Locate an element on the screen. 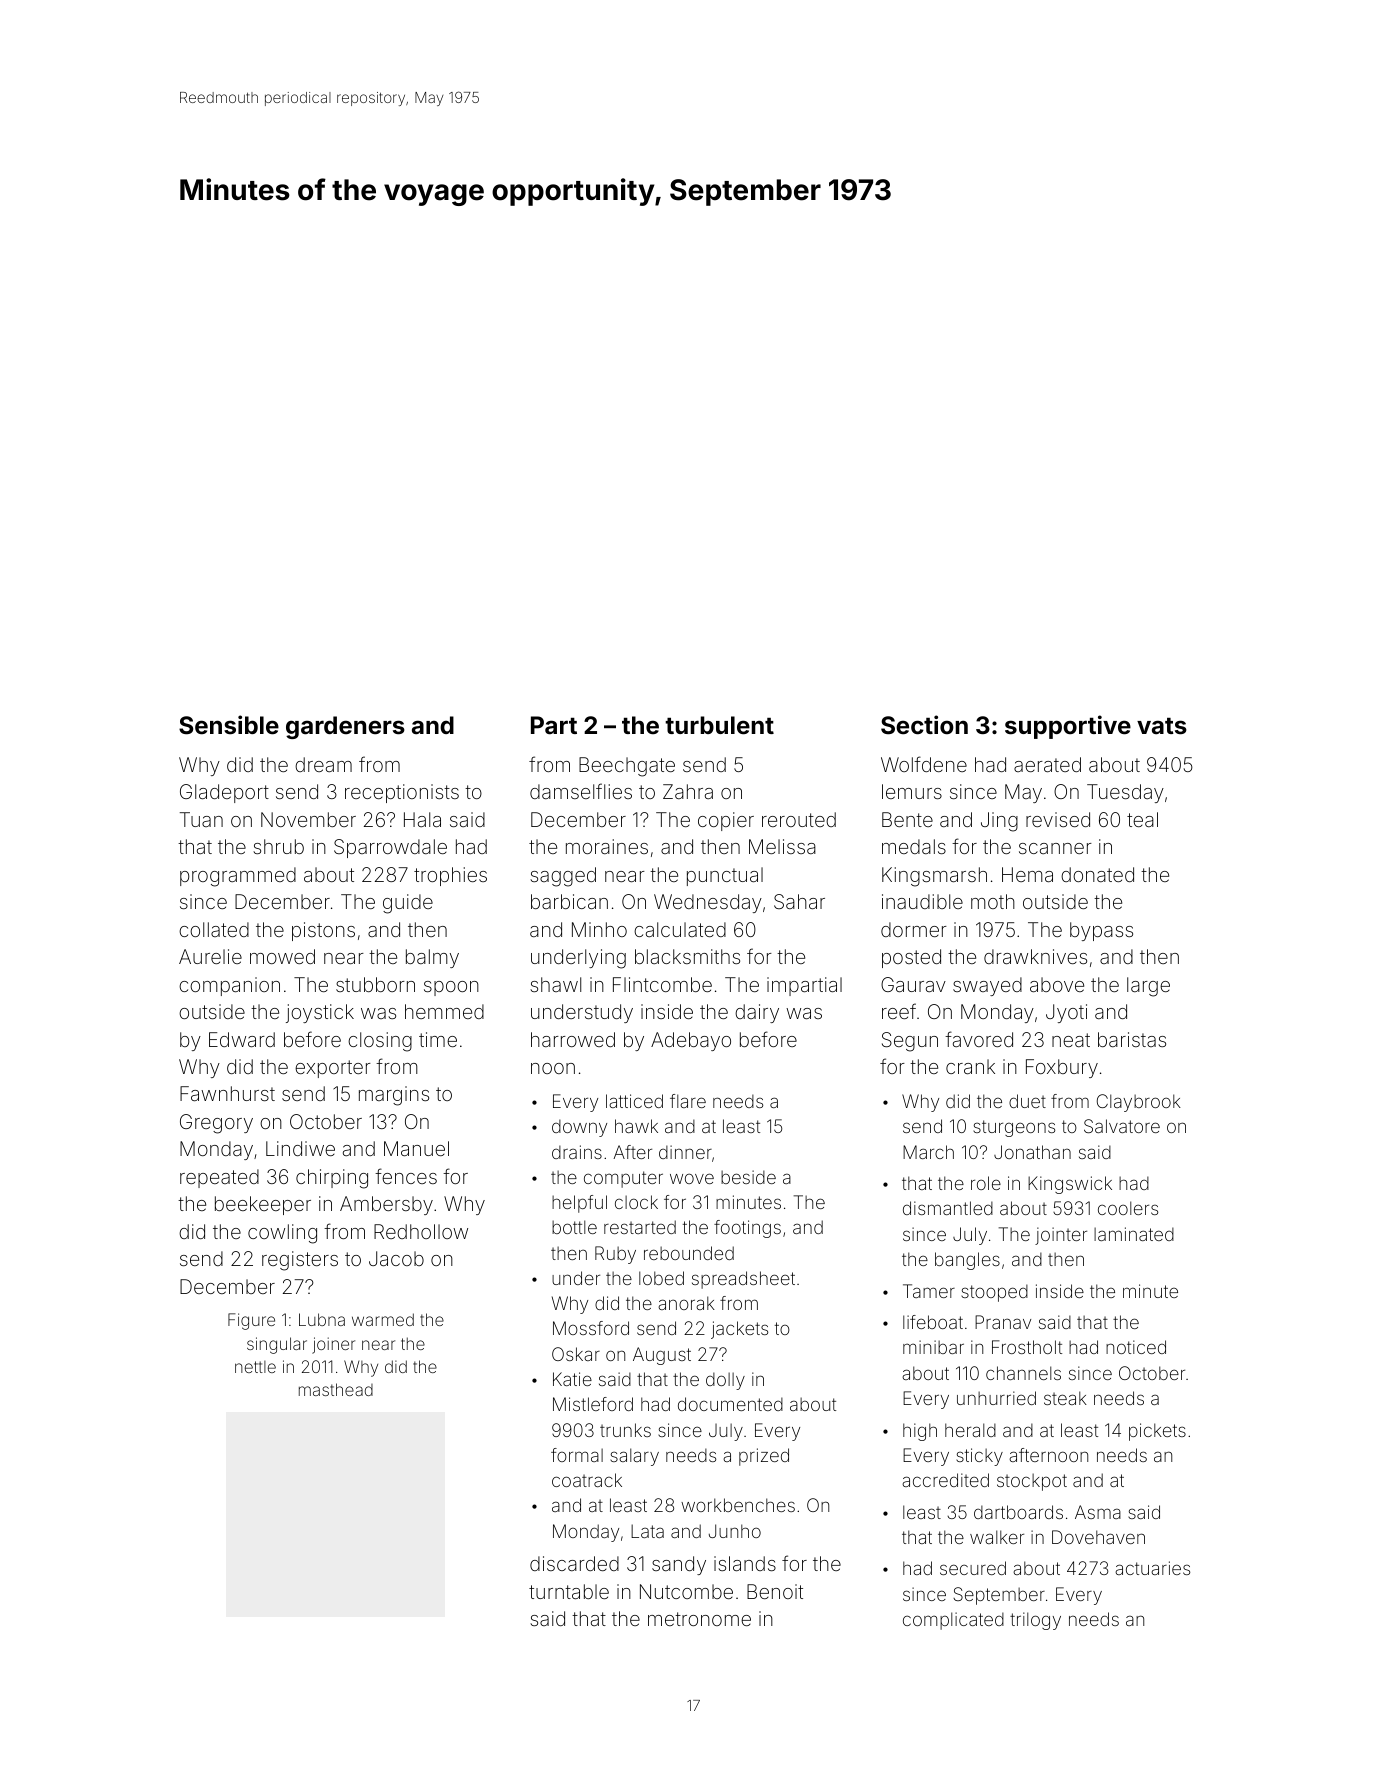 The height and width of the screenshot is (1777, 1373). trilogy is located at coordinates (1035, 1621).
